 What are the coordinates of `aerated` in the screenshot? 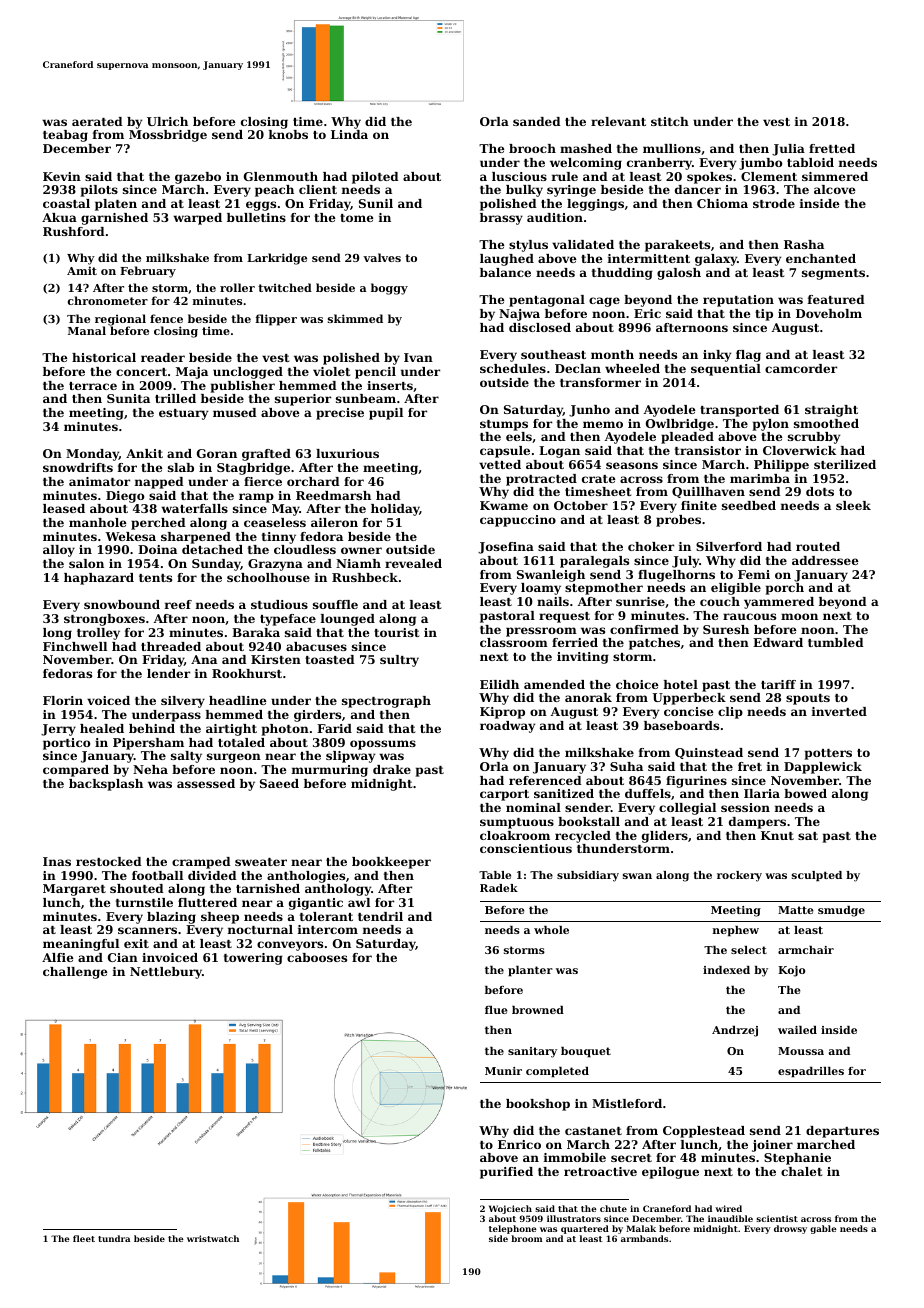 It's located at (97, 121).
